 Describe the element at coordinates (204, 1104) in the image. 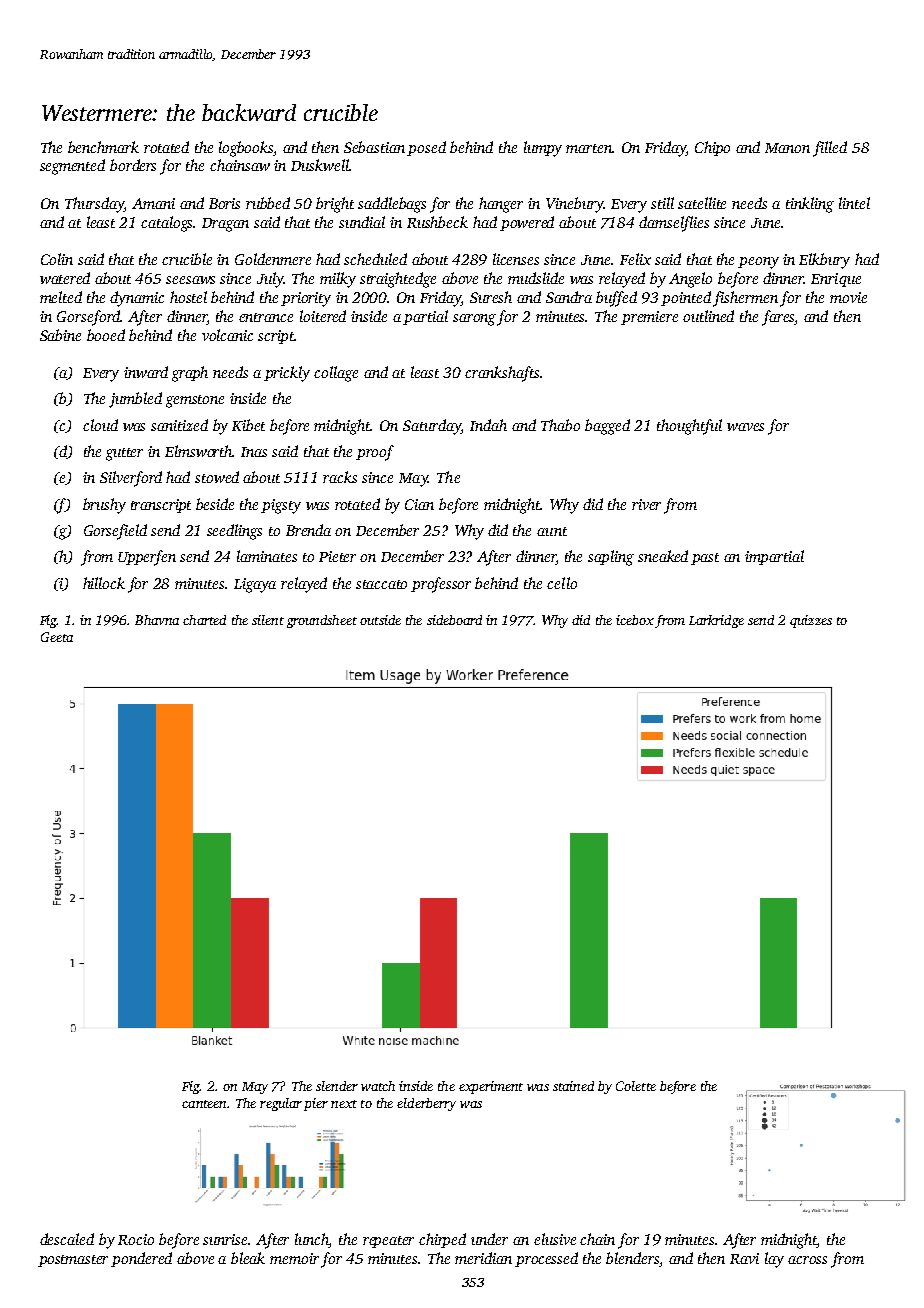

I see `canteen` at that location.
